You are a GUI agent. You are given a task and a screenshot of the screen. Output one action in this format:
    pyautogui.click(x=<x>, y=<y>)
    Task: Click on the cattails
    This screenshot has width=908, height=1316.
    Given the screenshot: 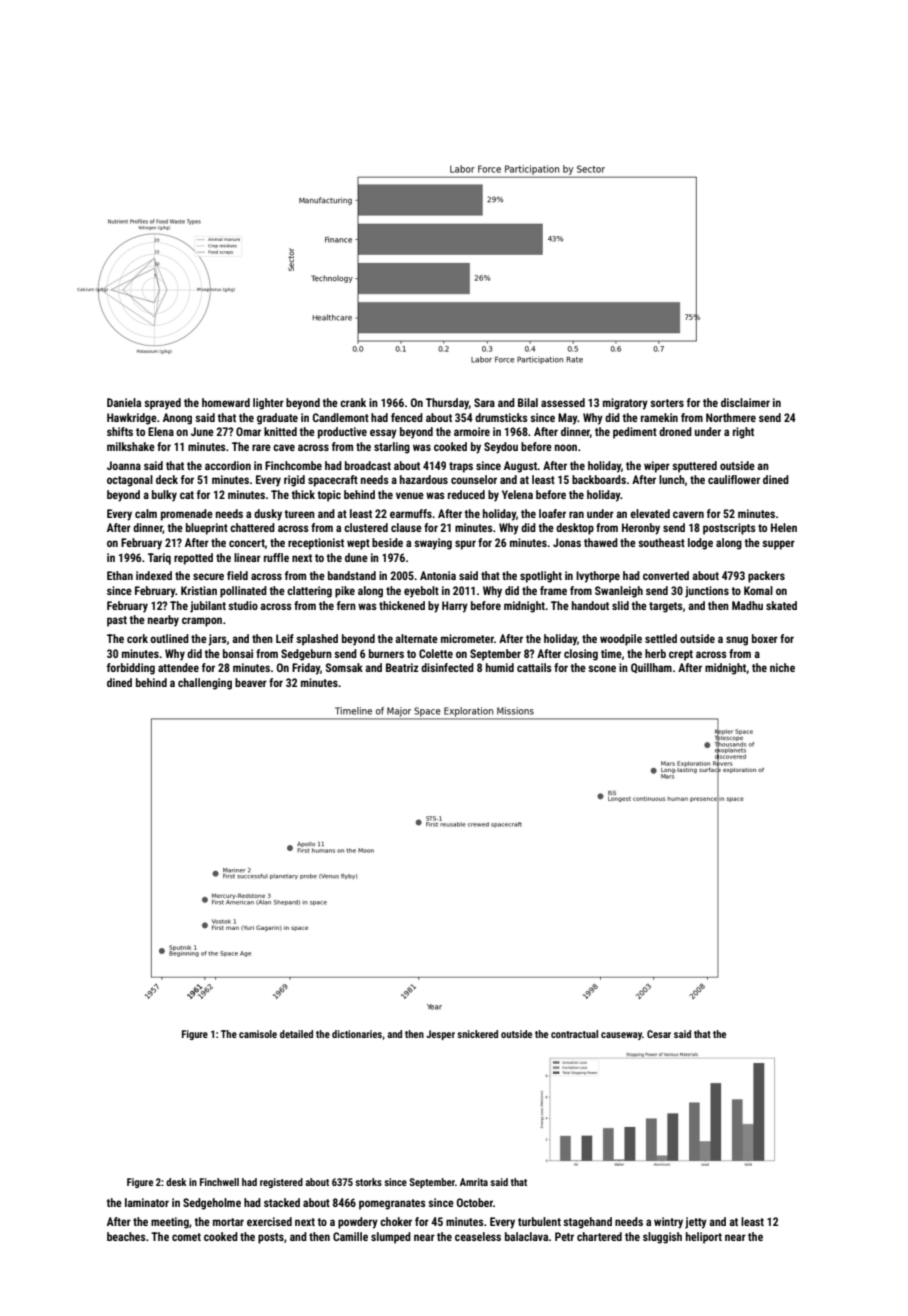 What is the action you would take?
    pyautogui.click(x=534, y=667)
